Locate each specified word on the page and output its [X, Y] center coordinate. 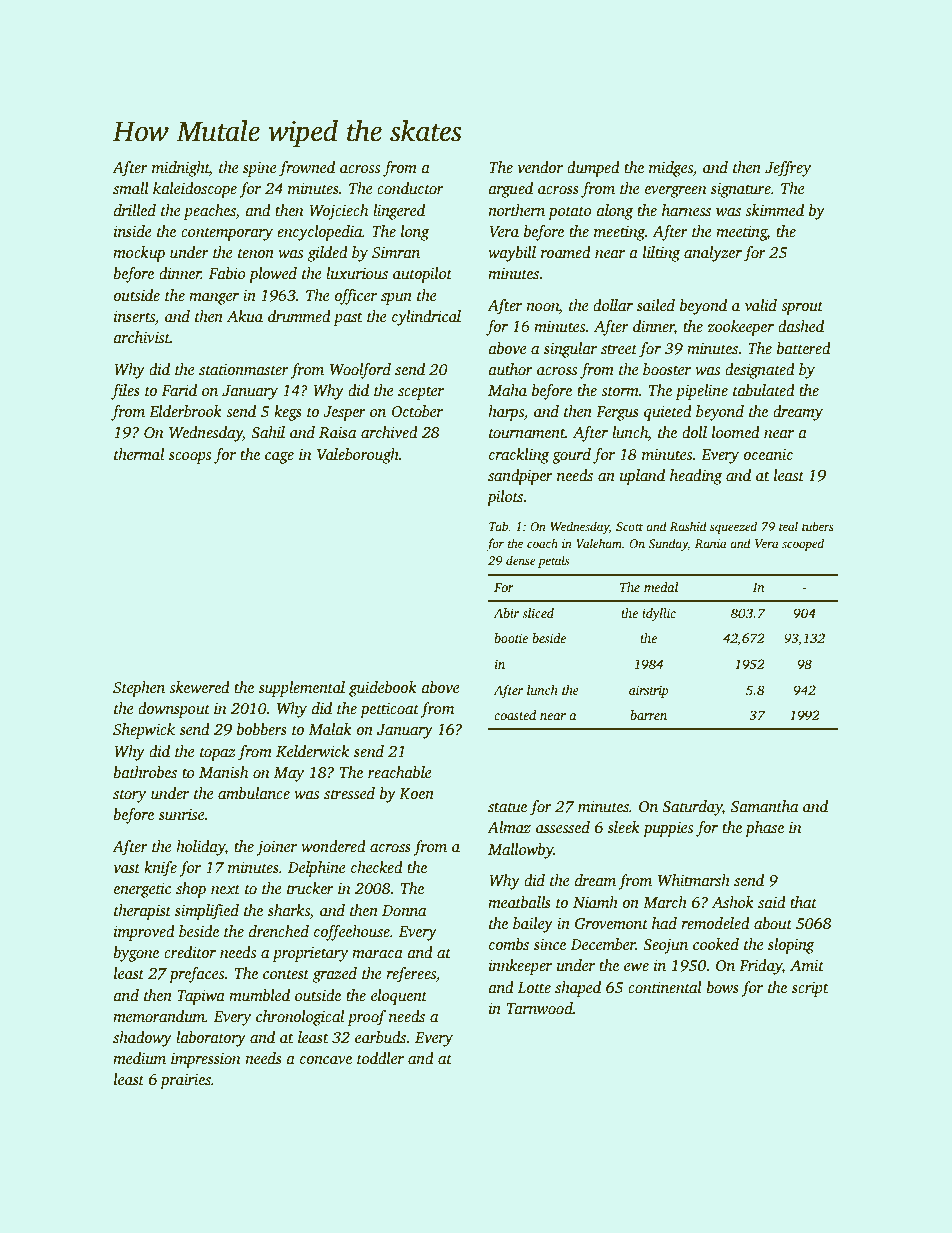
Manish [223, 772]
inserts [134, 316]
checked [377, 867]
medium [139, 1058]
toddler [380, 1058]
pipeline [701, 392]
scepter [421, 393]
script [810, 989]
